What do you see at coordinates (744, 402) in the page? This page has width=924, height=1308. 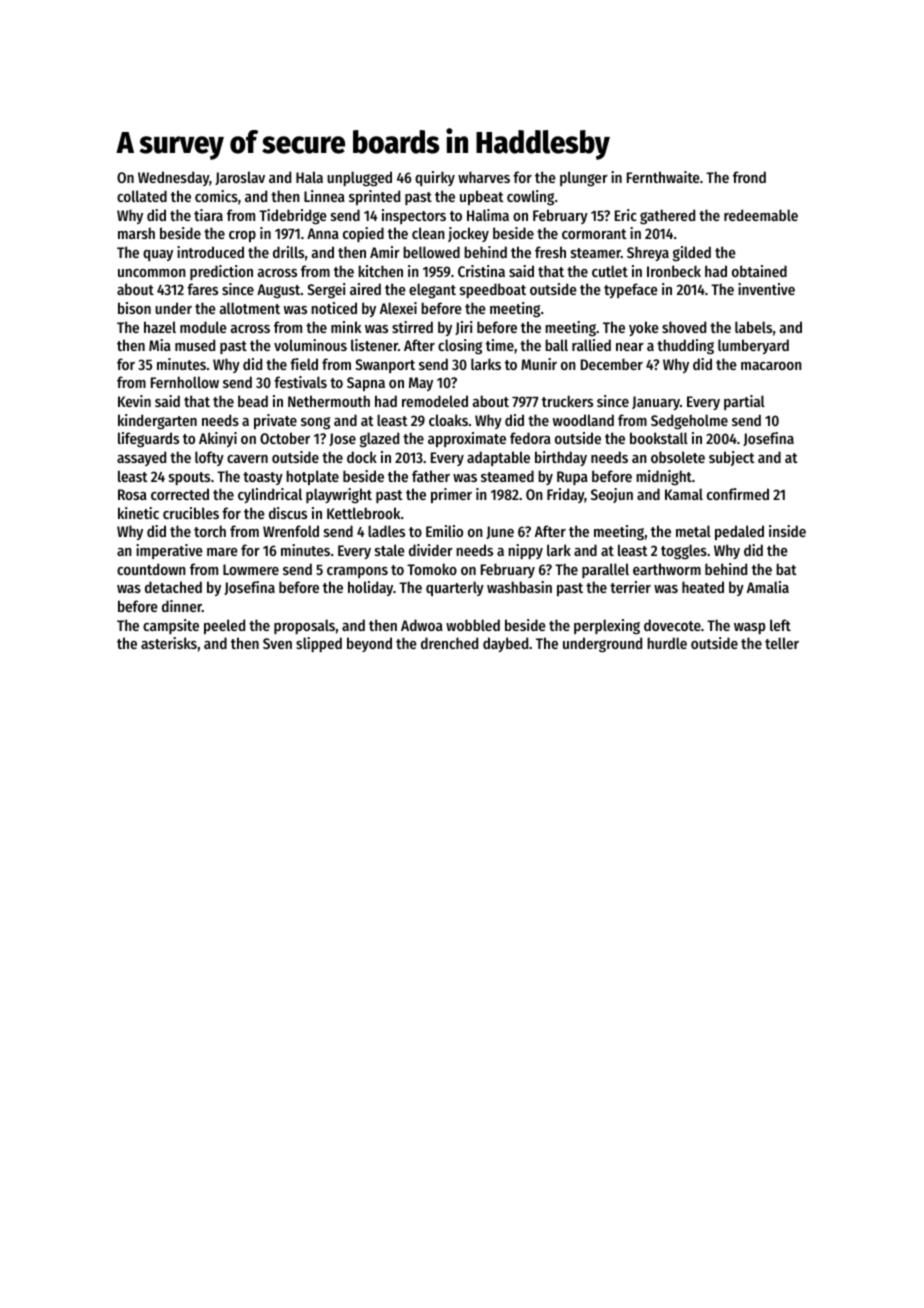 I see `partial` at bounding box center [744, 402].
